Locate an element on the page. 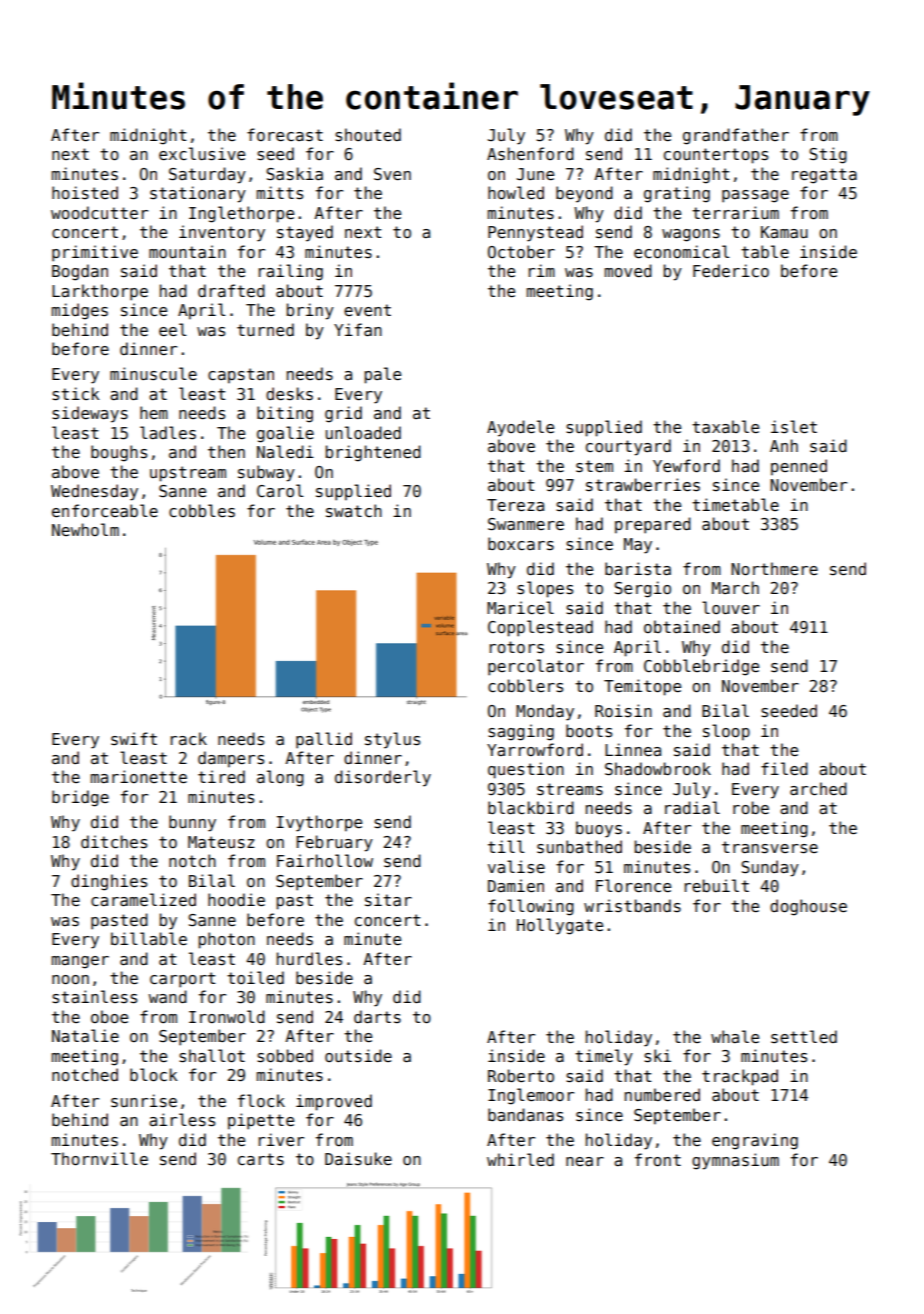  forecast is located at coordinates (285, 135).
